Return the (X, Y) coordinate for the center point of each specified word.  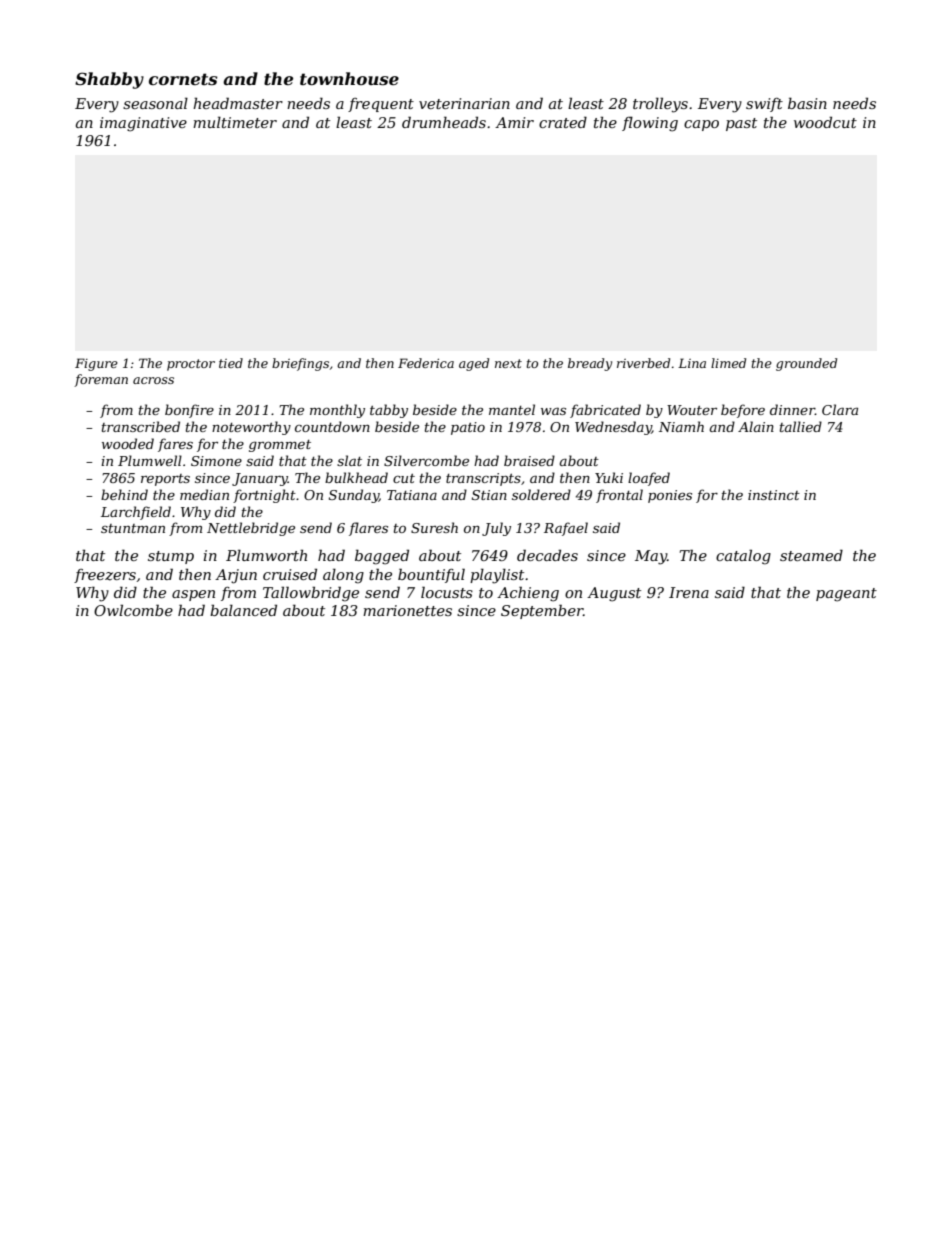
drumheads (444, 122)
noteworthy (251, 428)
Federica (426, 363)
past (741, 124)
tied (231, 363)
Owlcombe (133, 610)
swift (764, 105)
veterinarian (464, 103)
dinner (792, 409)
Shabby (109, 80)
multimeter (235, 122)
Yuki (609, 477)
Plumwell (150, 460)
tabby (389, 411)
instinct (774, 495)
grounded (806, 364)
